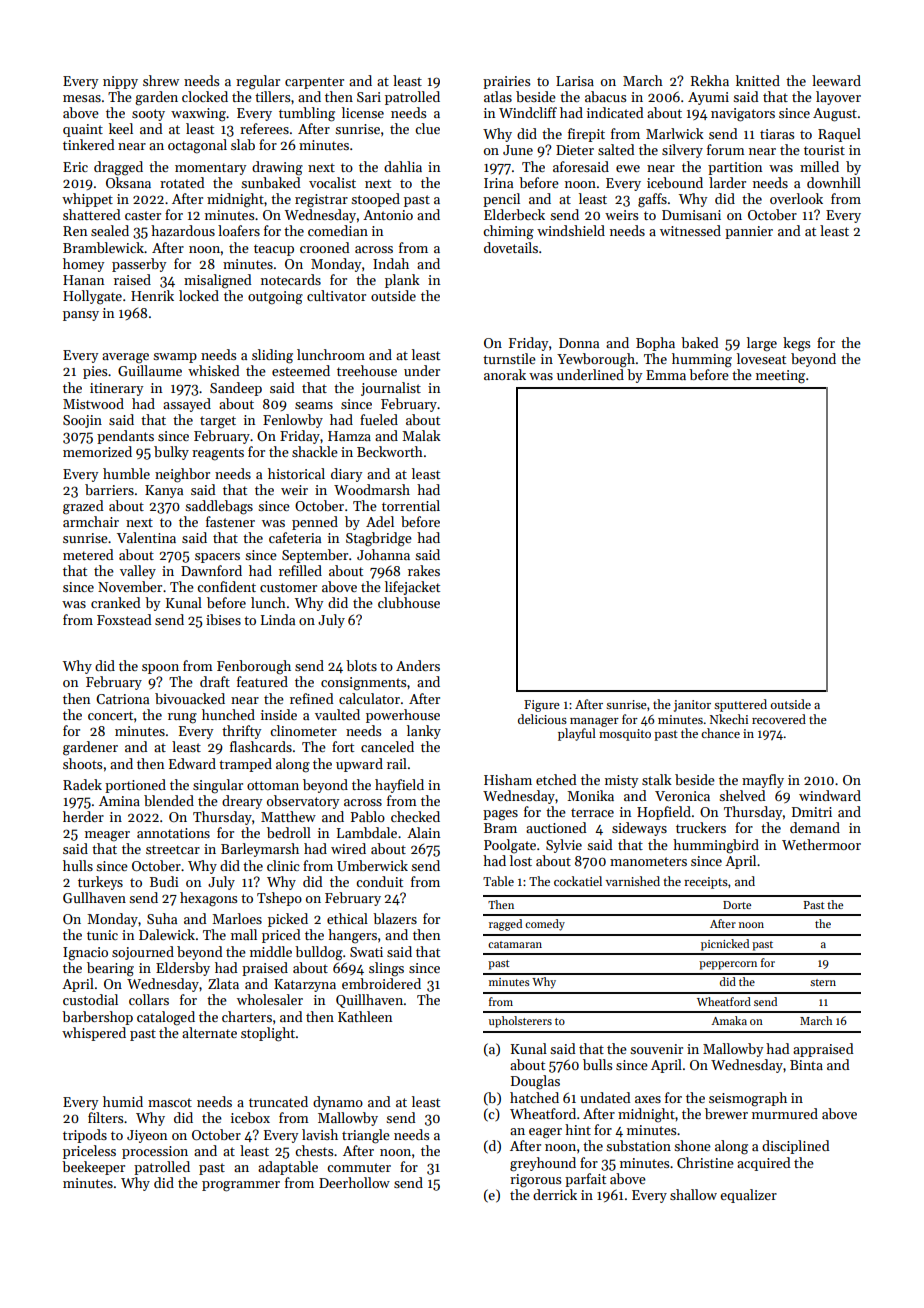 This document has height=1308, width=924. I want to click on dynamo, so click(338, 1103).
